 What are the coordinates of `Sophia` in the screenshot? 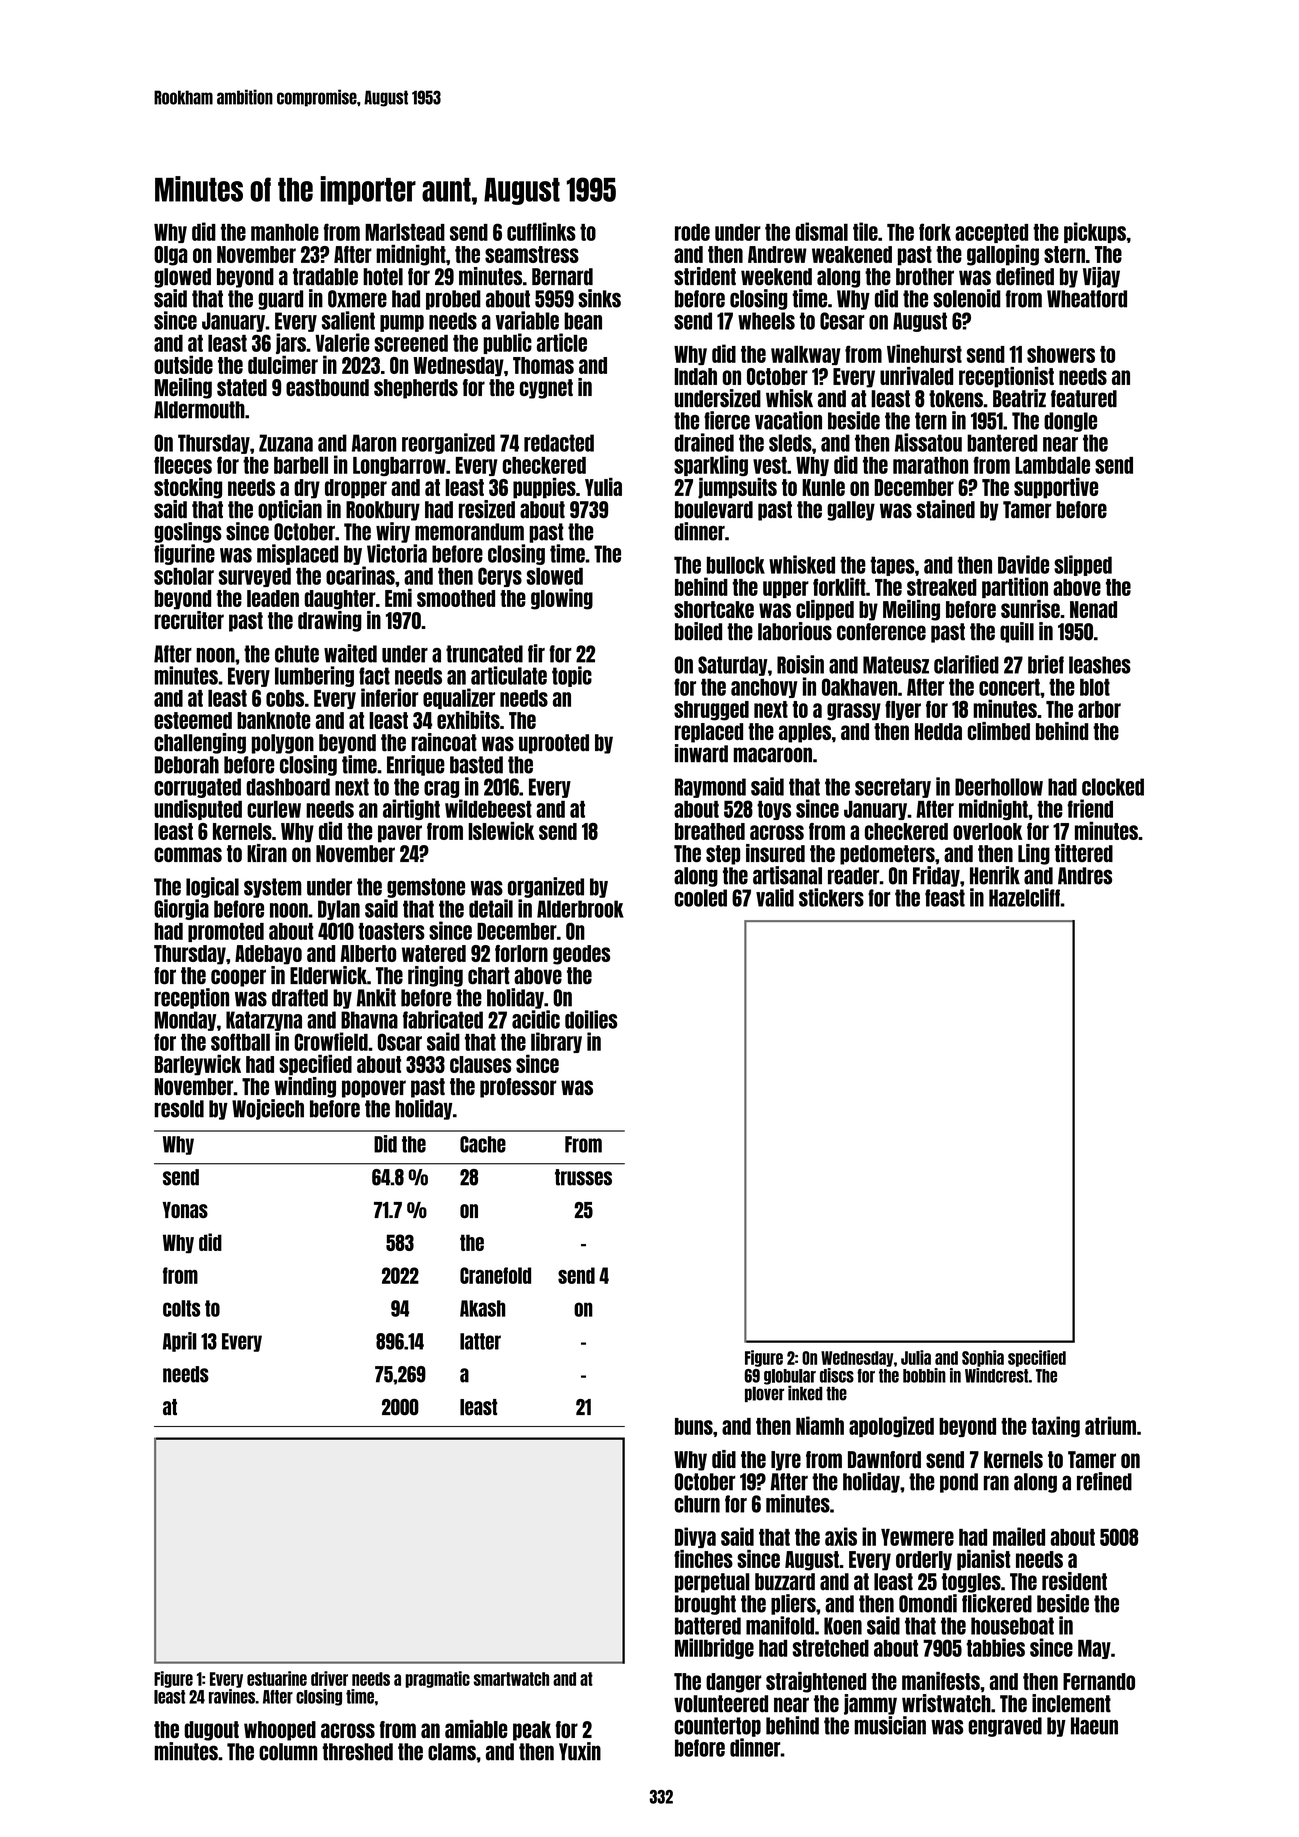 It's located at (983, 1358).
